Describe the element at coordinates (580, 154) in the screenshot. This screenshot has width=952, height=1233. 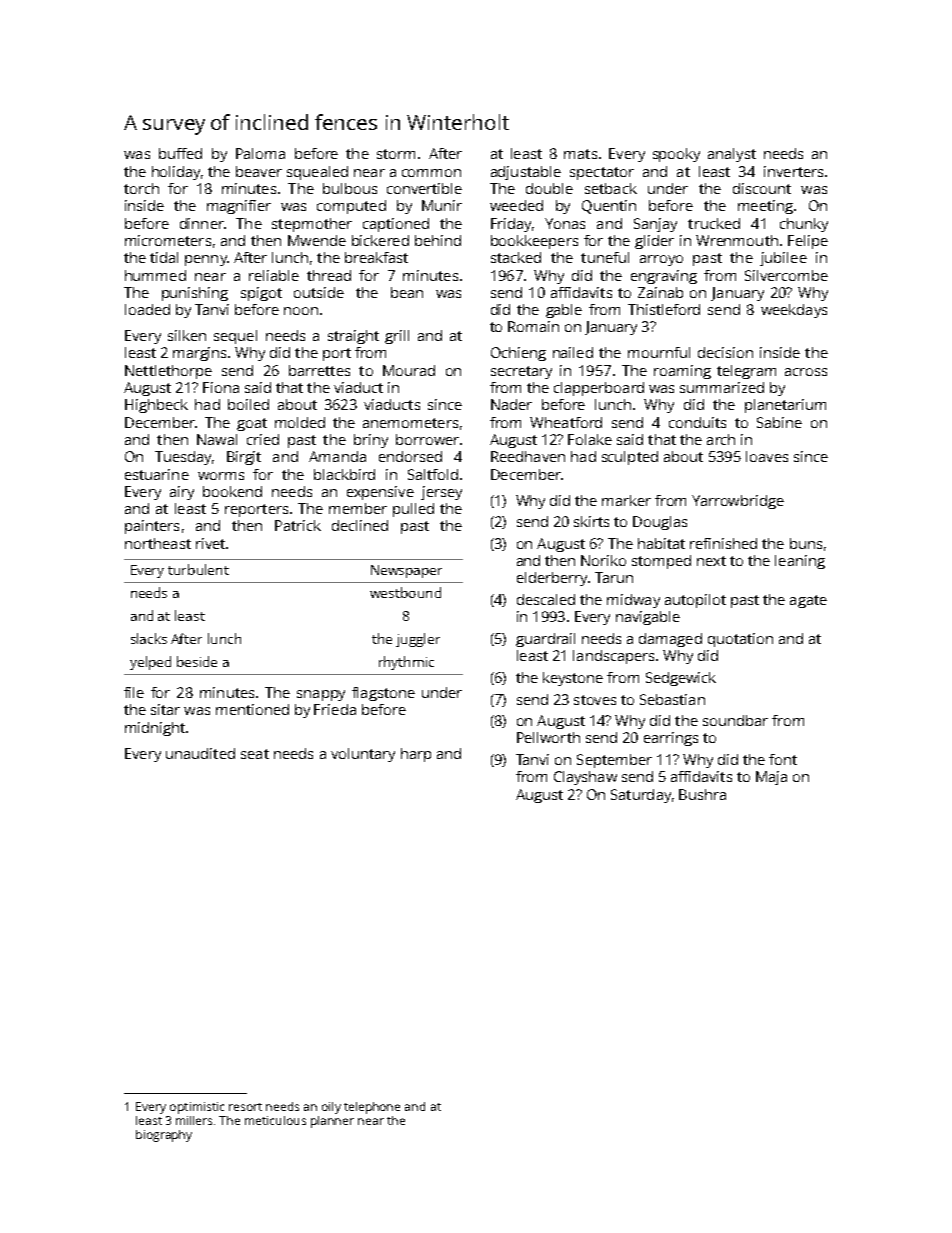
I see `mats` at that location.
